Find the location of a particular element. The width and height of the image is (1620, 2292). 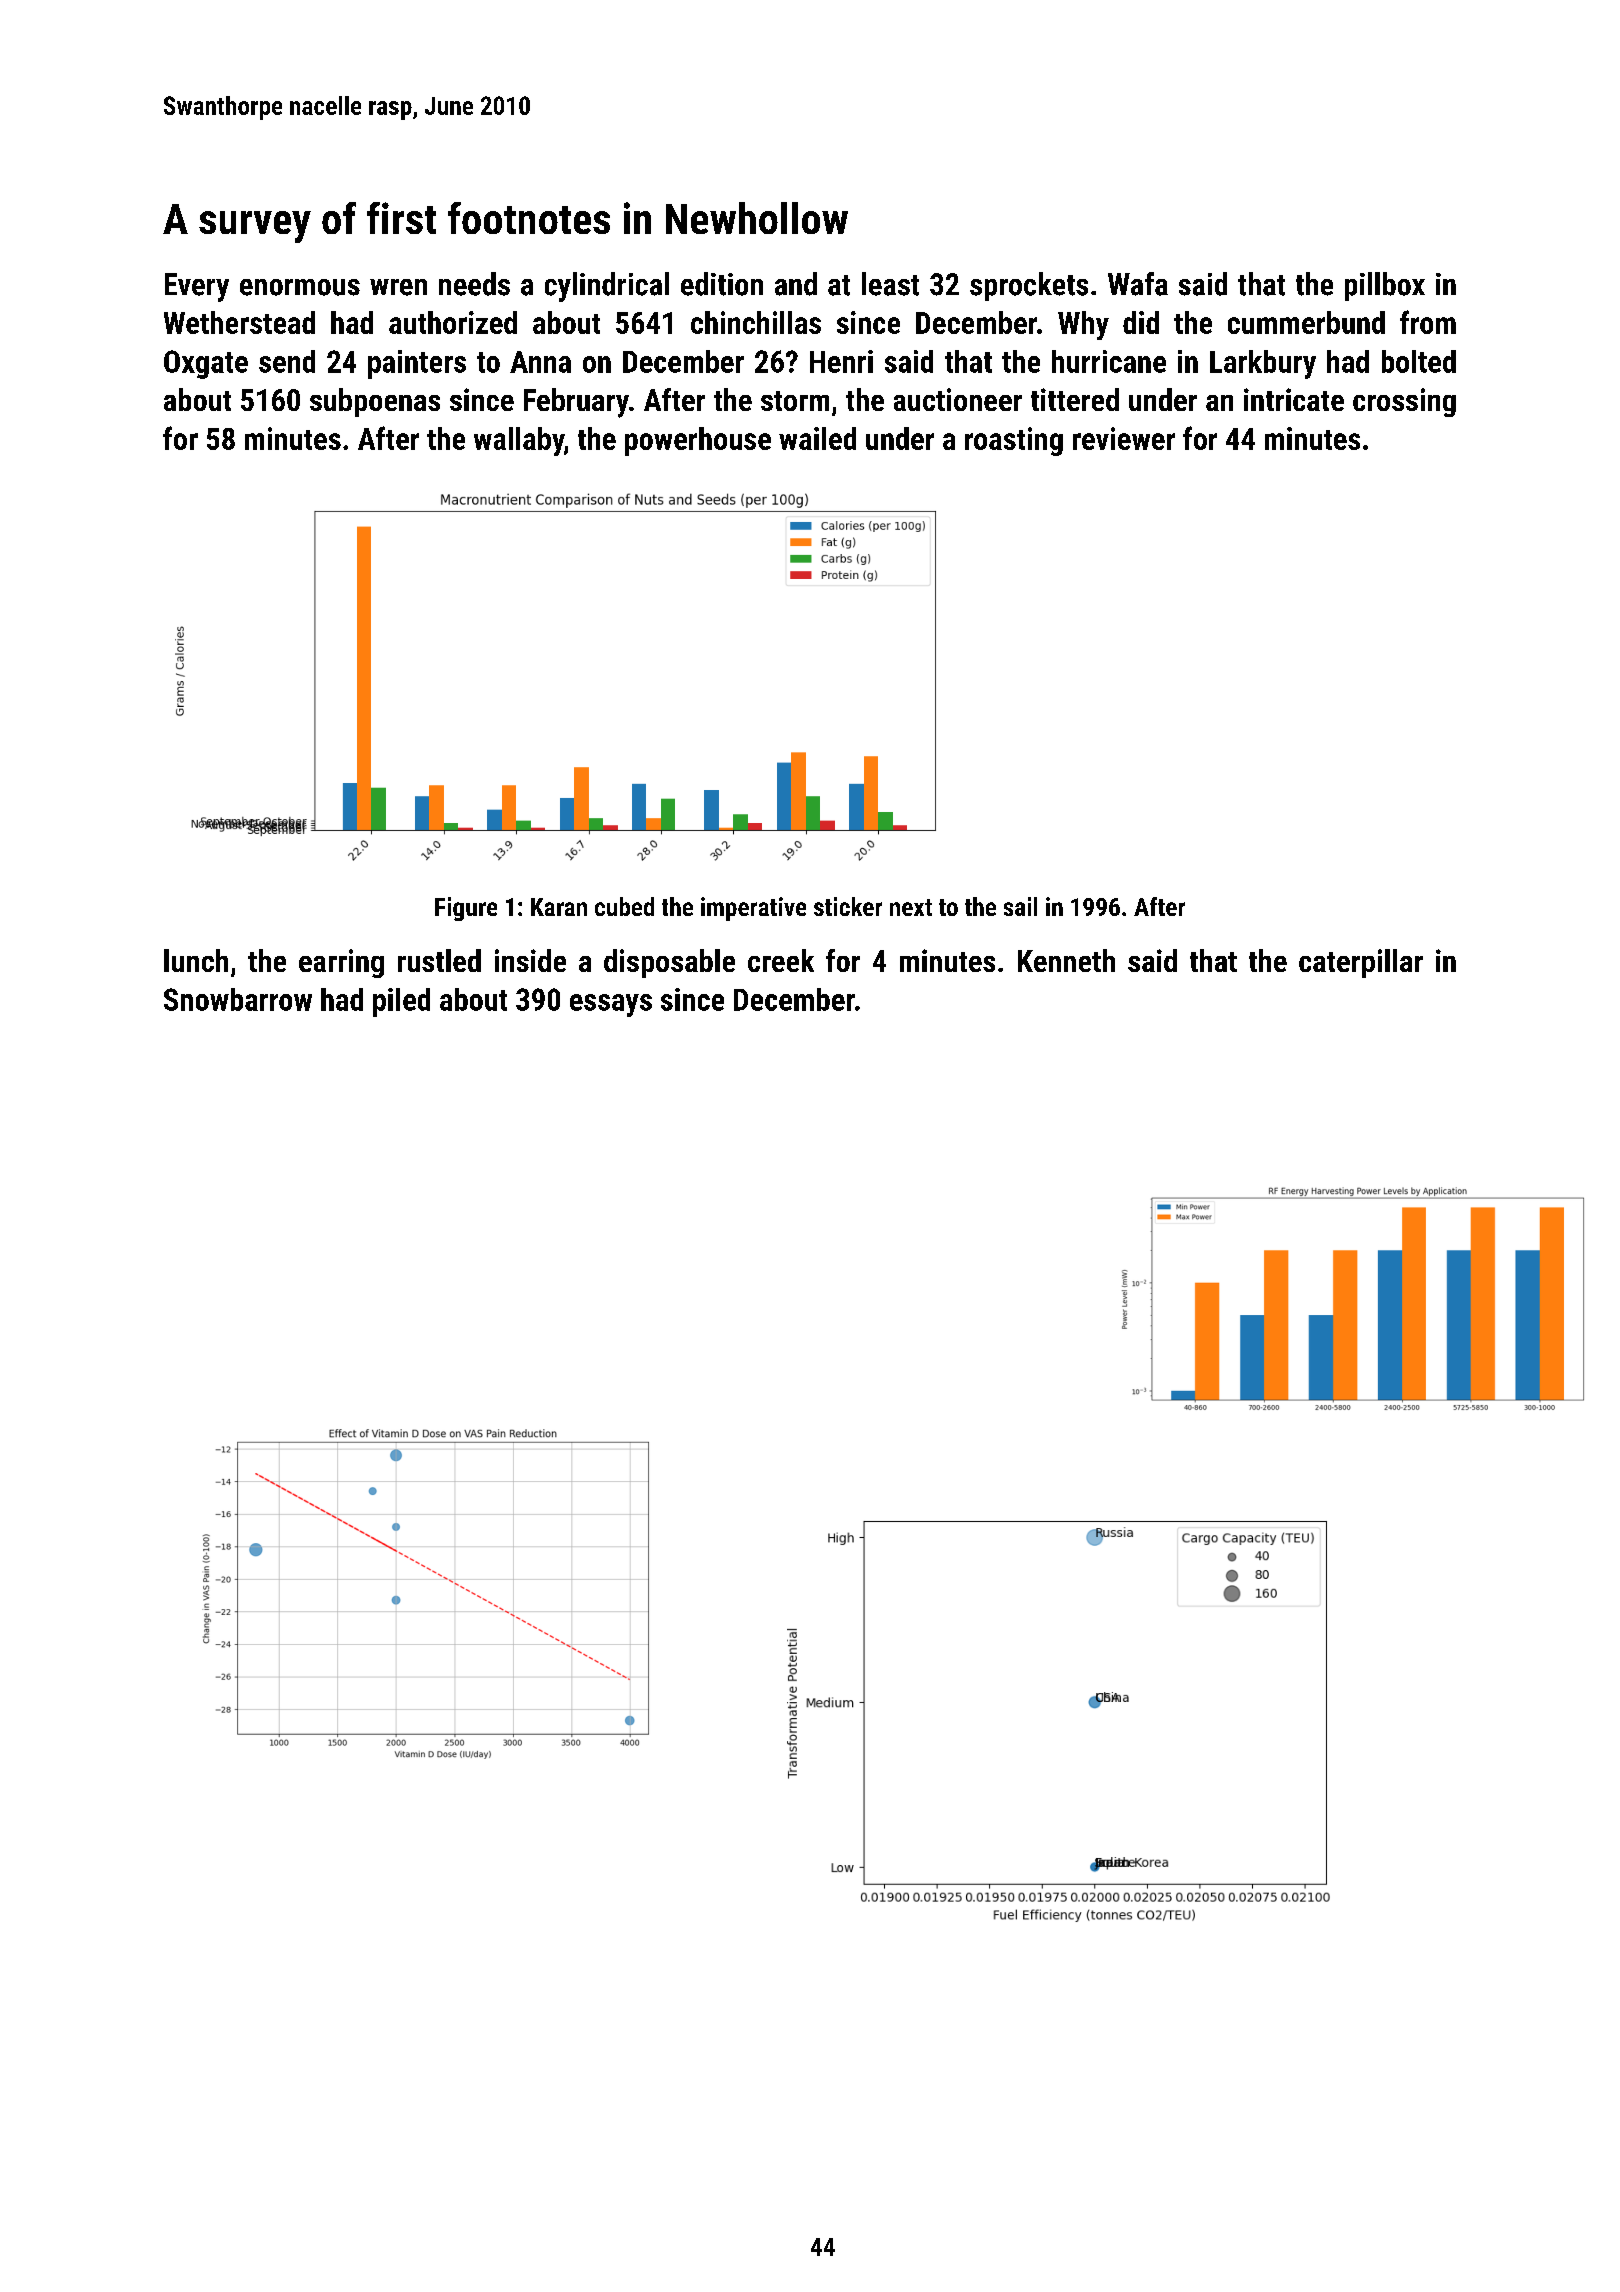

wailed is located at coordinates (817, 438).
